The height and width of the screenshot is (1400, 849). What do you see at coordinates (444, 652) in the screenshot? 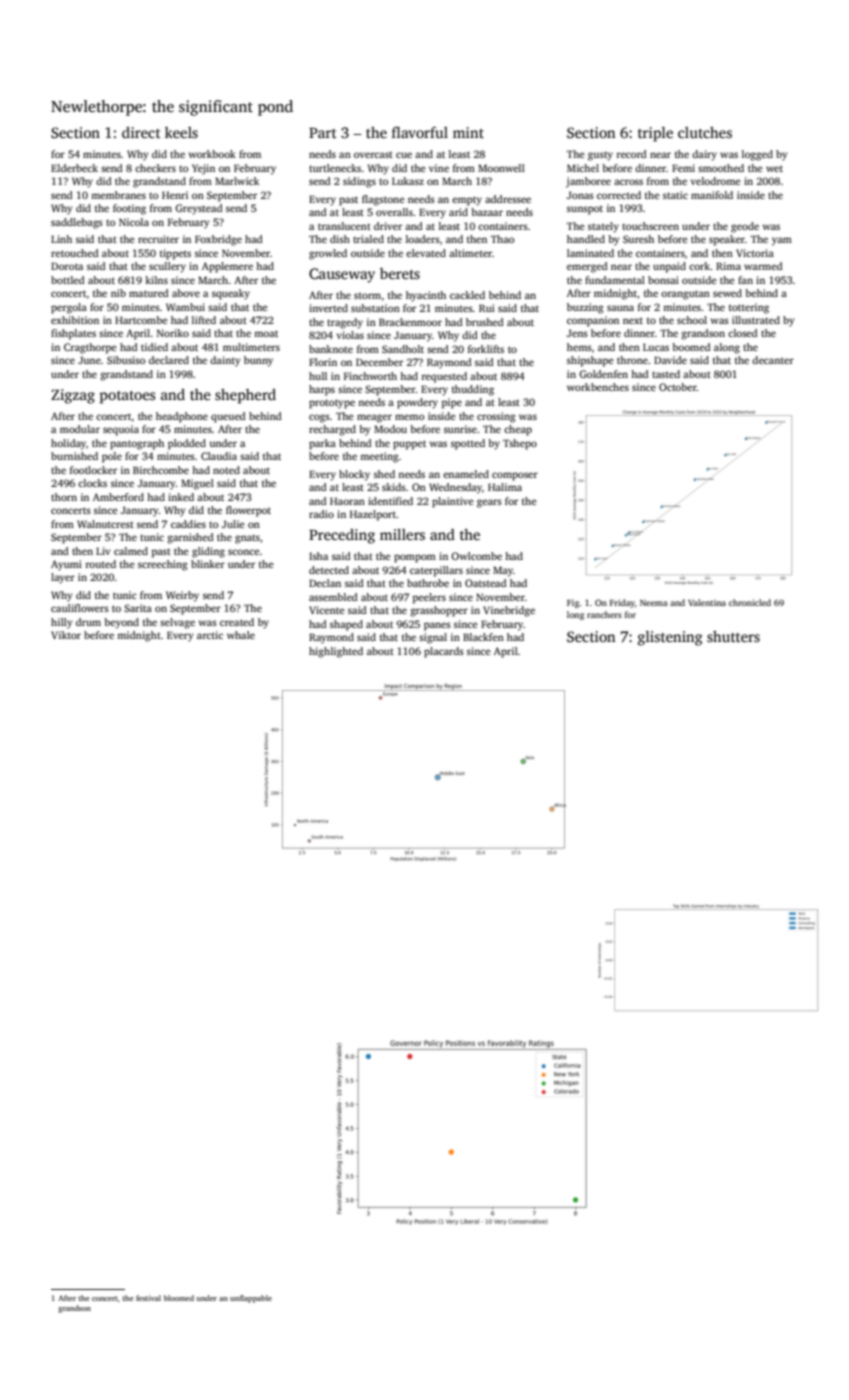
I see `placards` at bounding box center [444, 652].
